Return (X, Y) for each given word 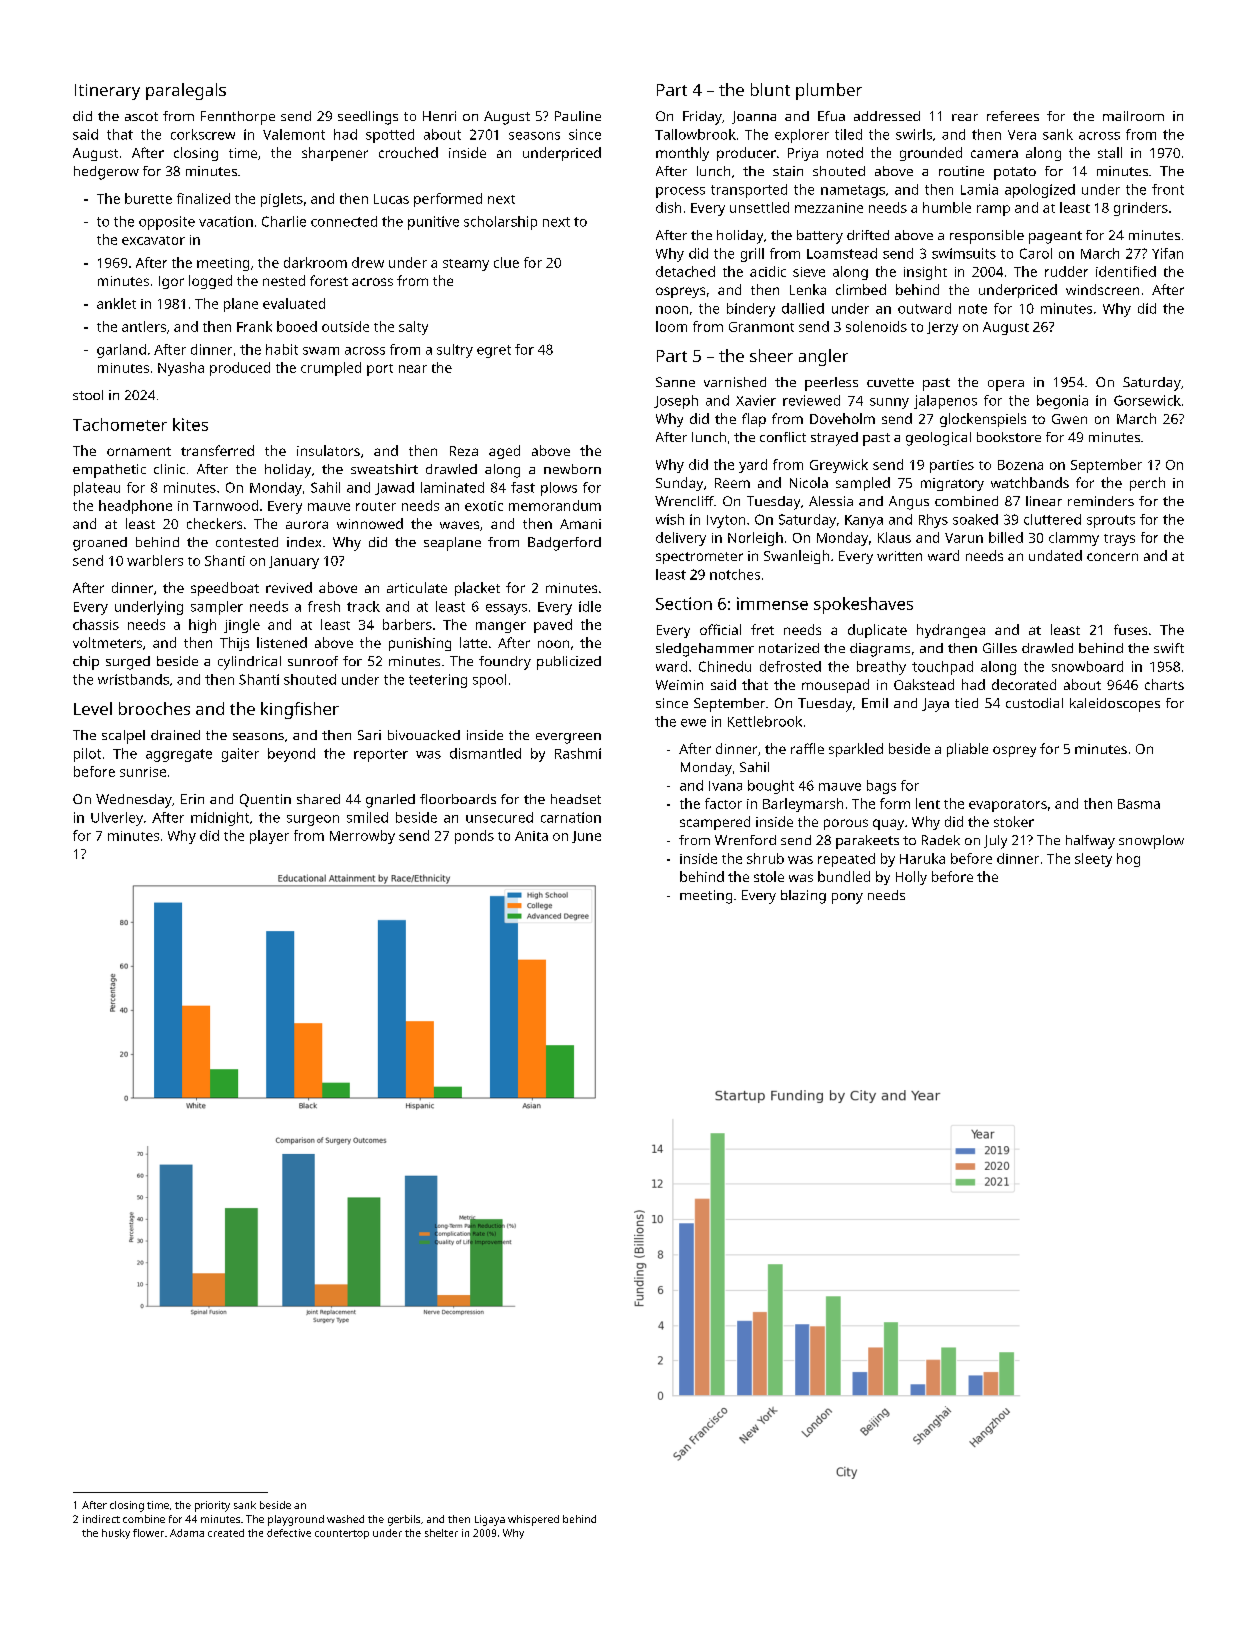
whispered (533, 1520)
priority (212, 1506)
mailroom (1133, 116)
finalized (203, 198)
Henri (439, 116)
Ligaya (490, 1520)
